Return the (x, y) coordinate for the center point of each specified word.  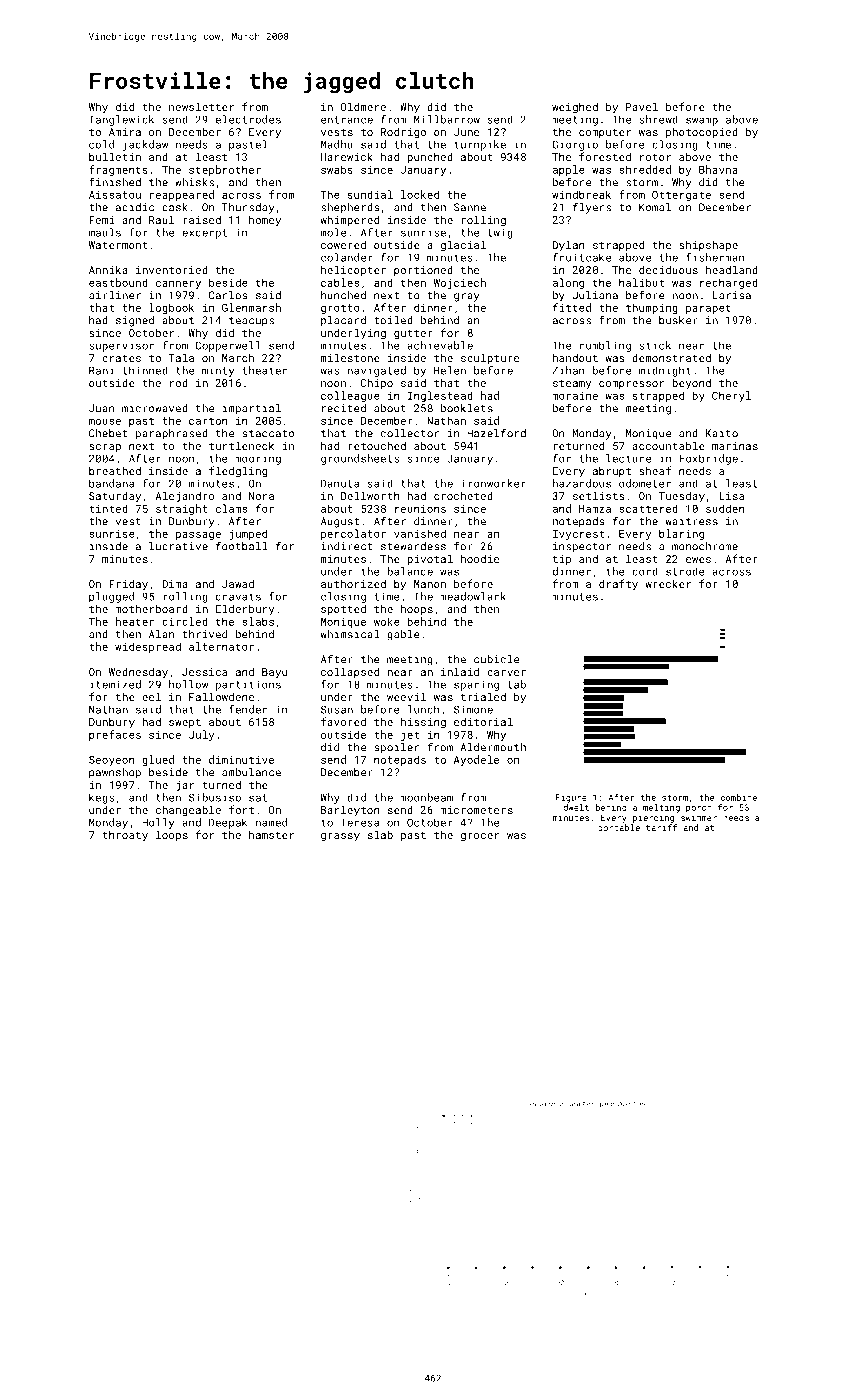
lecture (628, 458)
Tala (181, 357)
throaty (125, 836)
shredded (645, 169)
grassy (340, 837)
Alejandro (184, 497)
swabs (337, 169)
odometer (645, 483)
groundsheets (360, 459)
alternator (221, 646)
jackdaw (145, 145)
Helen (450, 370)
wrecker (668, 584)
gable (403, 635)
